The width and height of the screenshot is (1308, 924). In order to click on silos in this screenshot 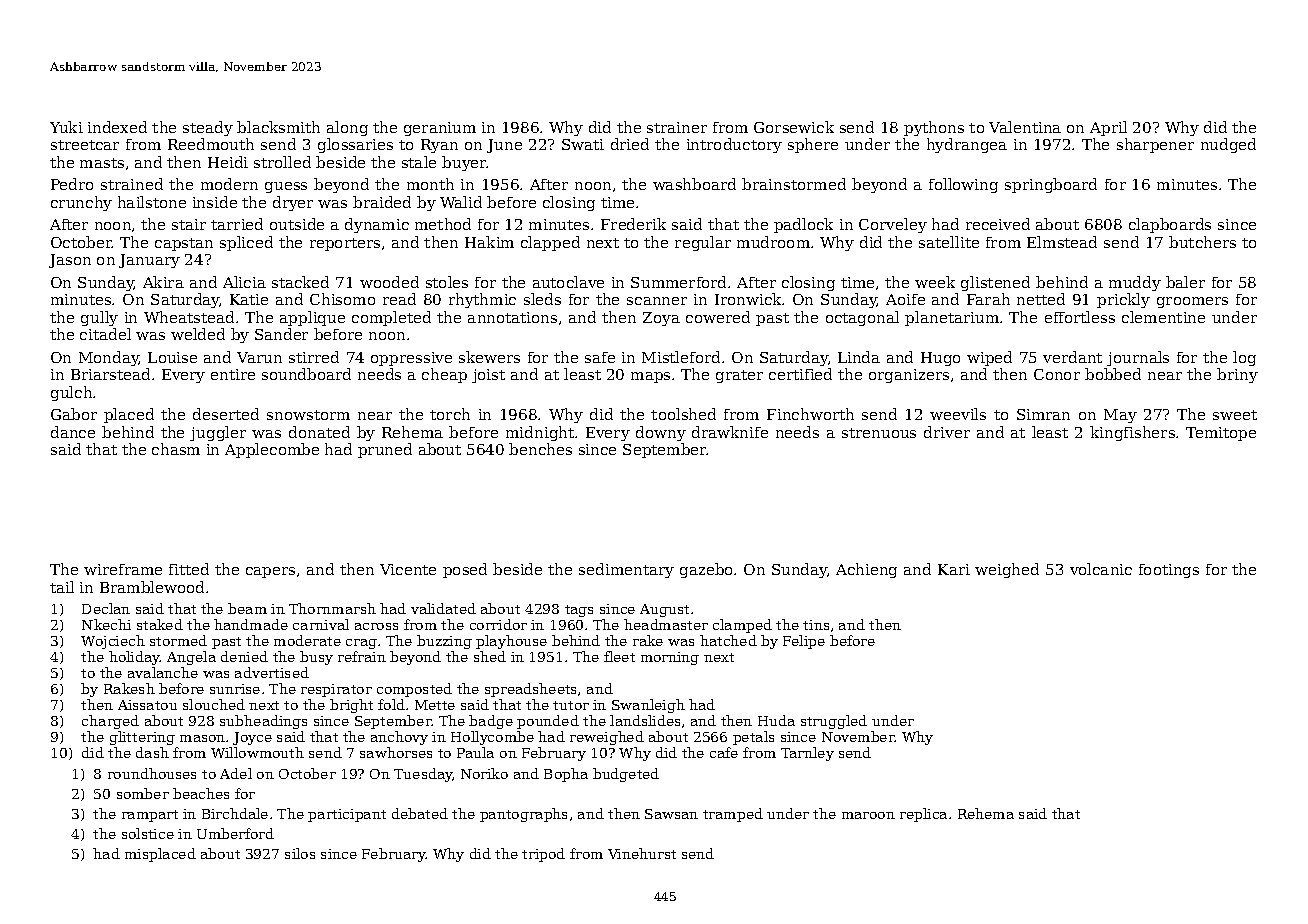, I will do `click(300, 853)`.
